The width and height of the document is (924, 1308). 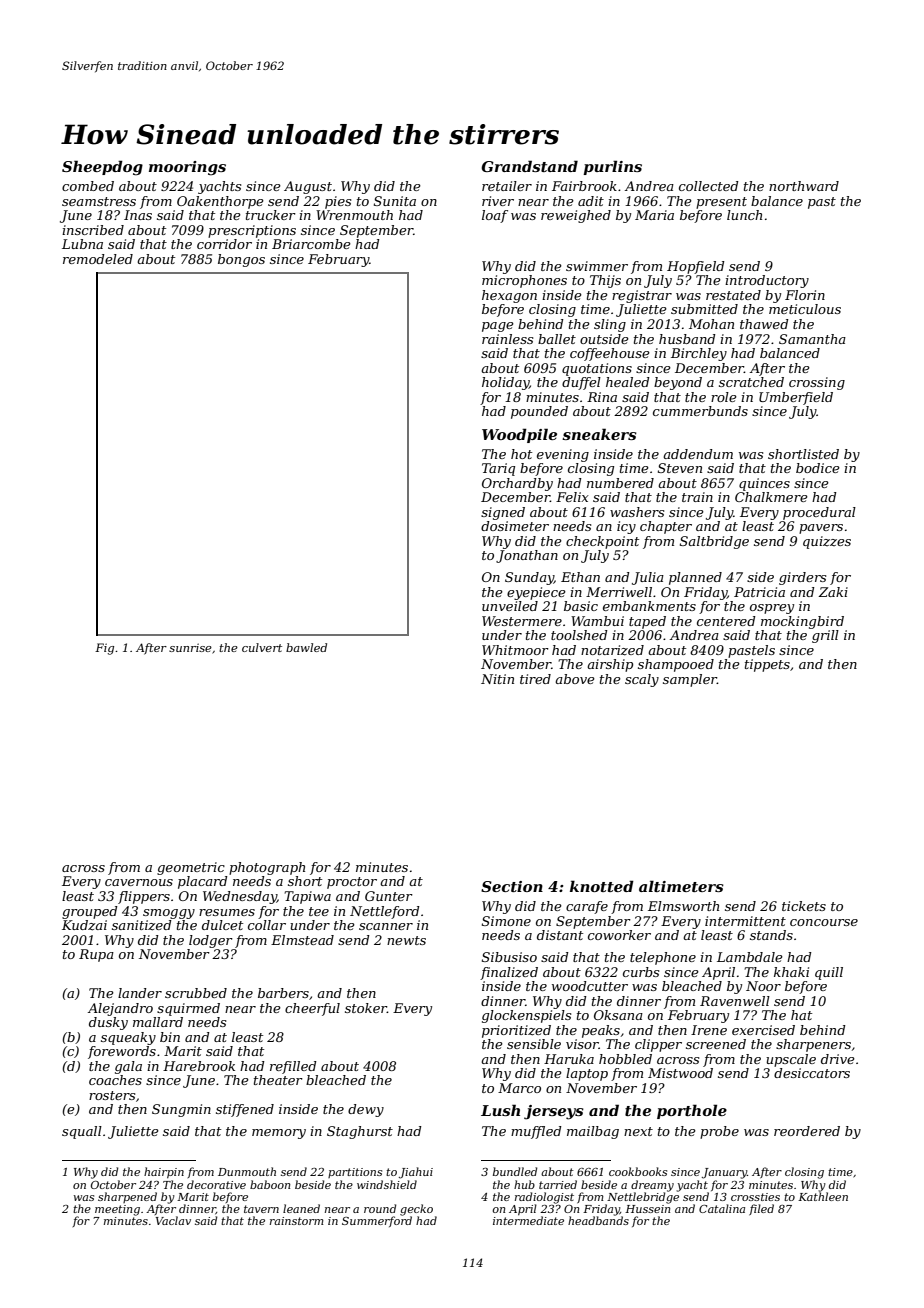 I want to click on unveiled, so click(x=510, y=606).
